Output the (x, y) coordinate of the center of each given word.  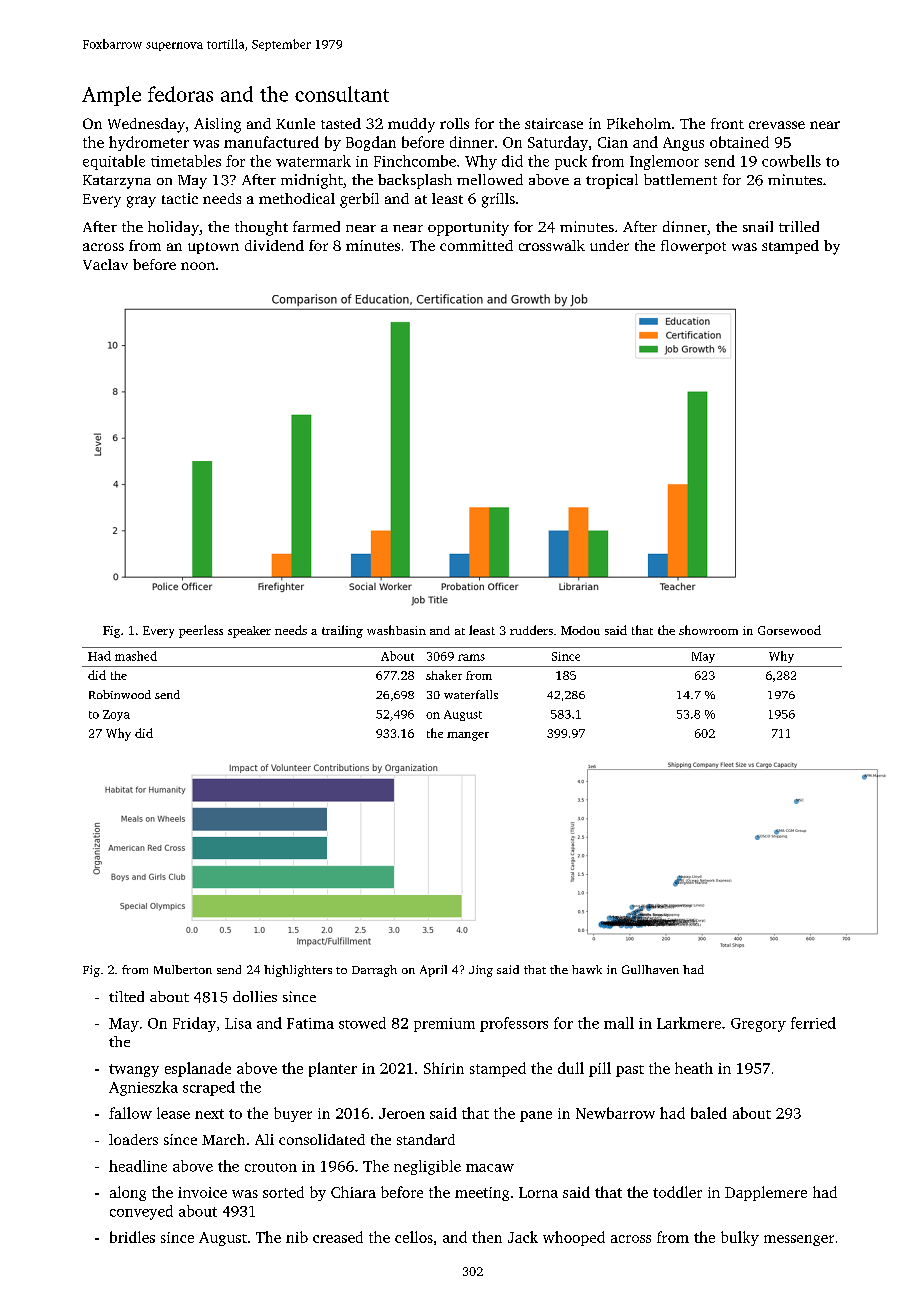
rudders (531, 630)
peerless (201, 631)
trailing (342, 631)
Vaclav (105, 264)
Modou (580, 630)
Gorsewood (789, 630)
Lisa (238, 1023)
